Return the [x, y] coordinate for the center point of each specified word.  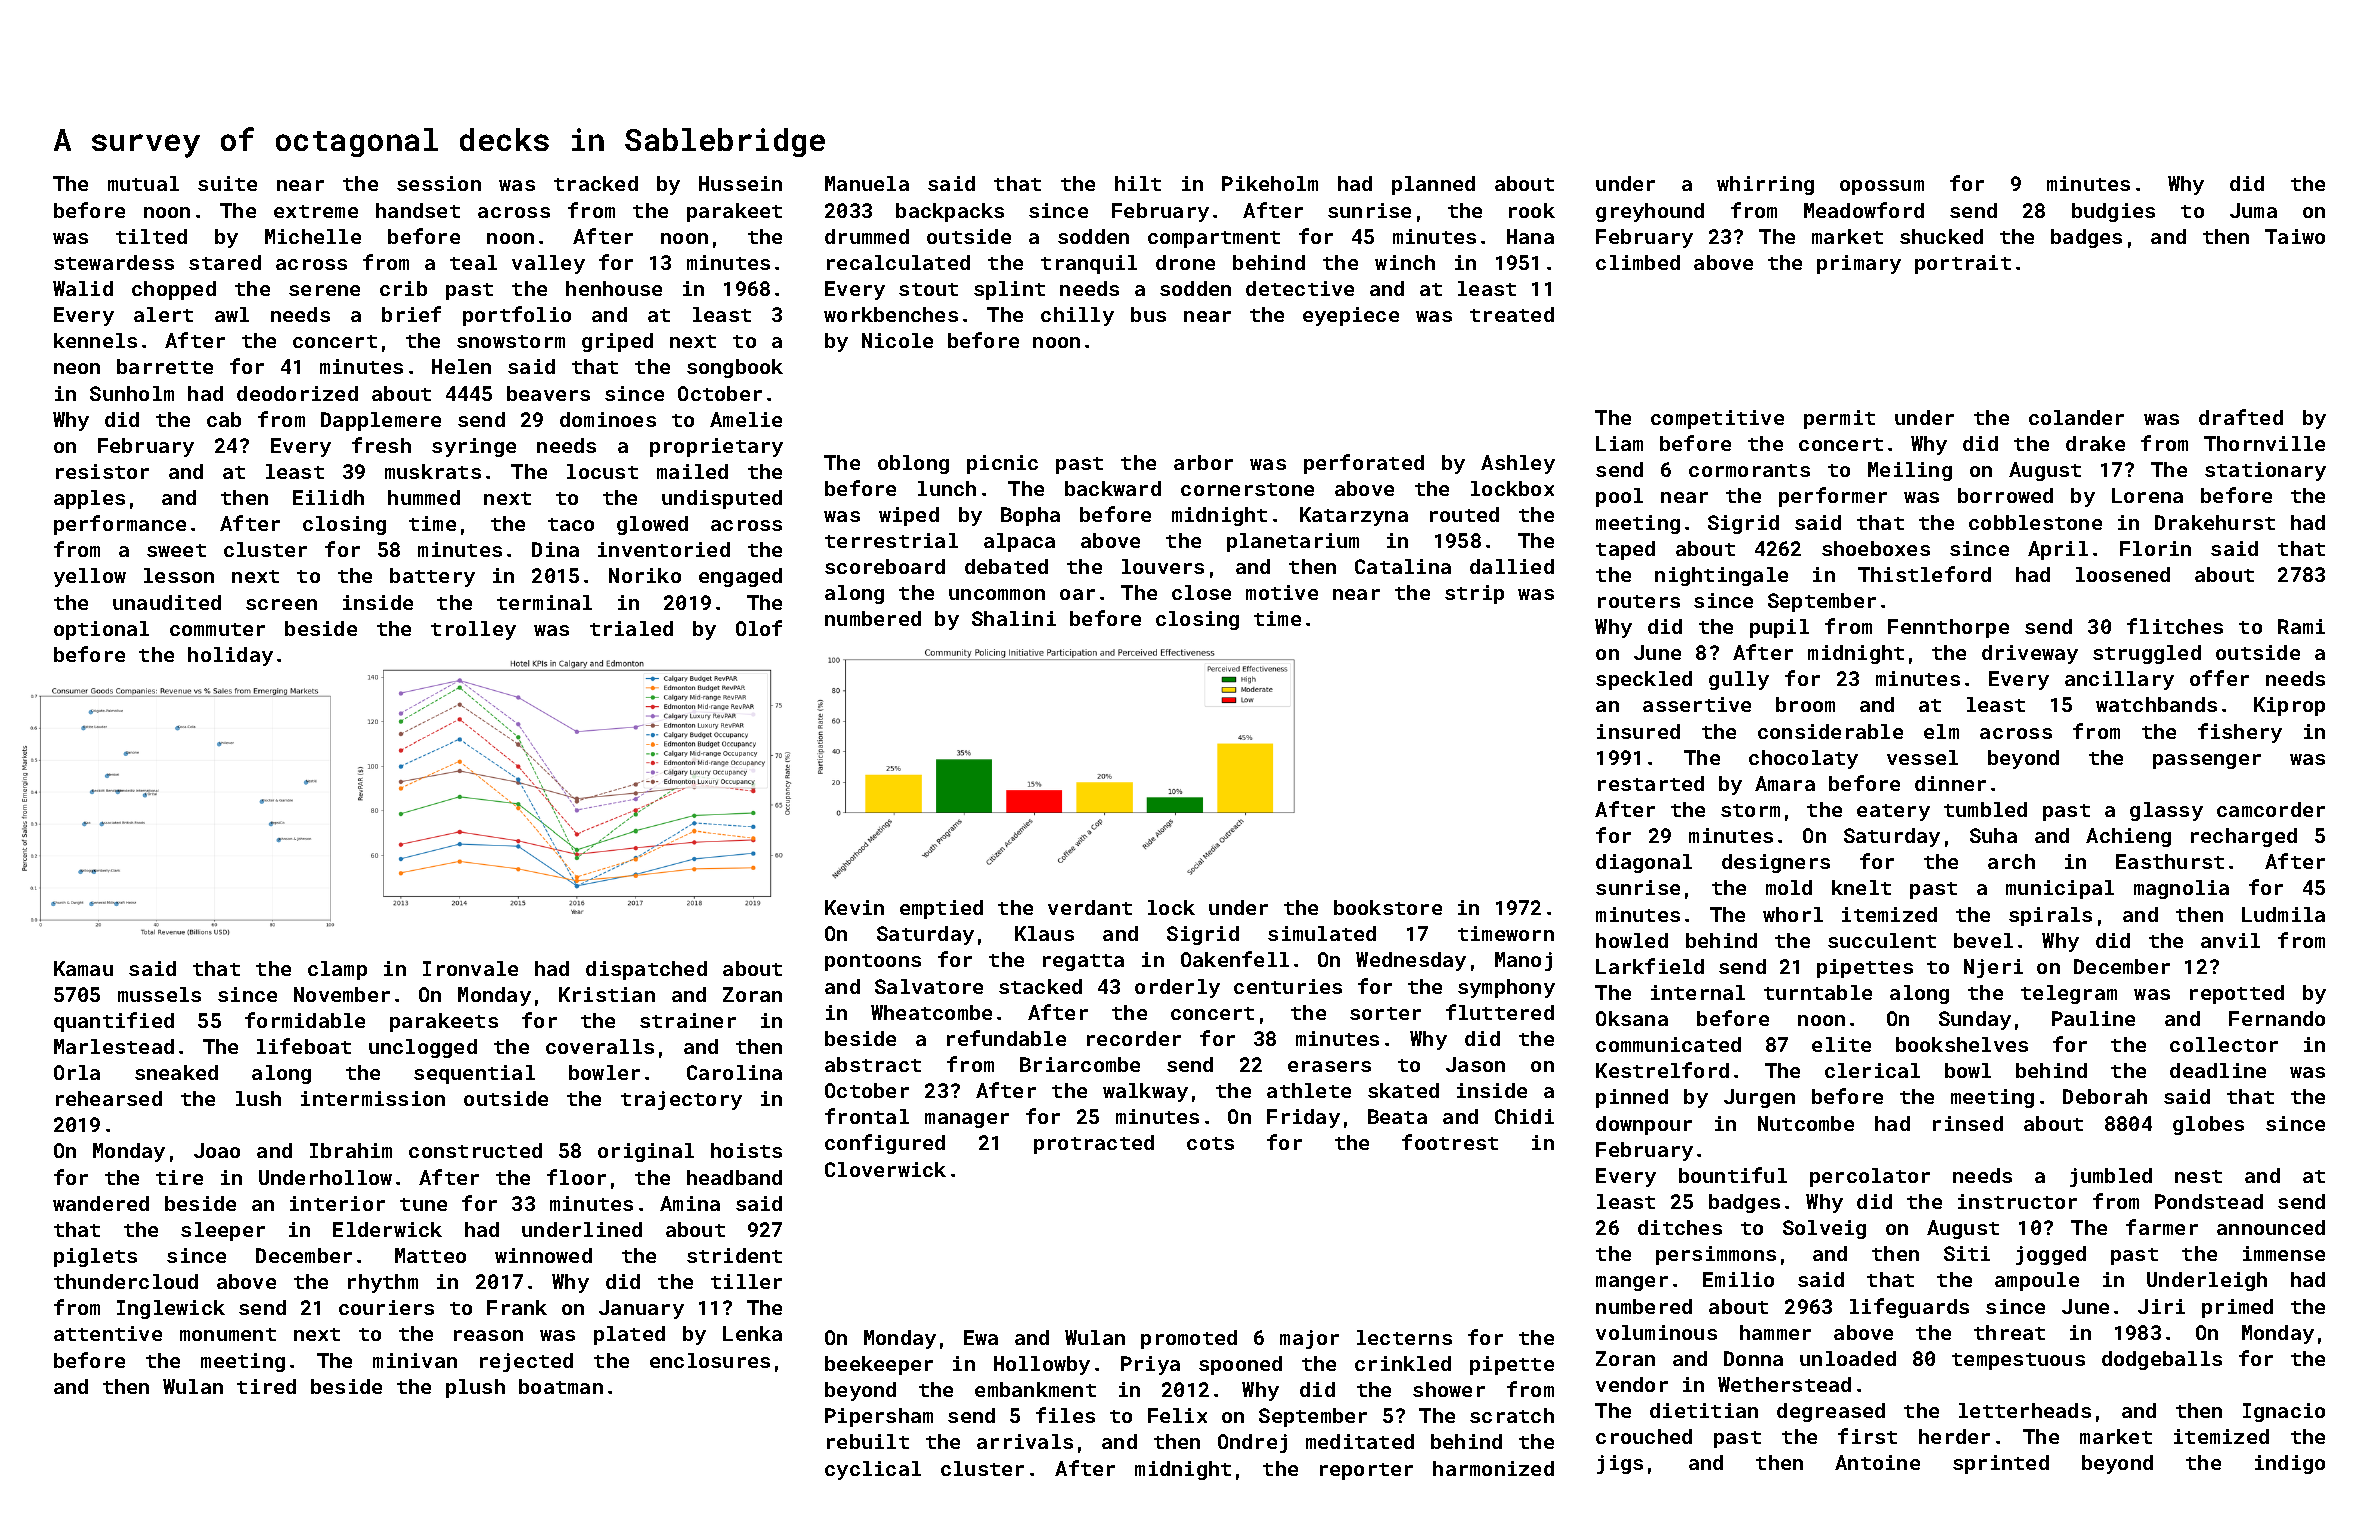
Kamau [83, 968]
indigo [2290, 1464]
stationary [2265, 471]
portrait [1963, 264]
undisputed [722, 499]
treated [1512, 314]
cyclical [873, 1470]
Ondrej [1252, 1443]
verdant [1090, 907]
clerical [1872, 1070]
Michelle [313, 236]
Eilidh [328, 497]
